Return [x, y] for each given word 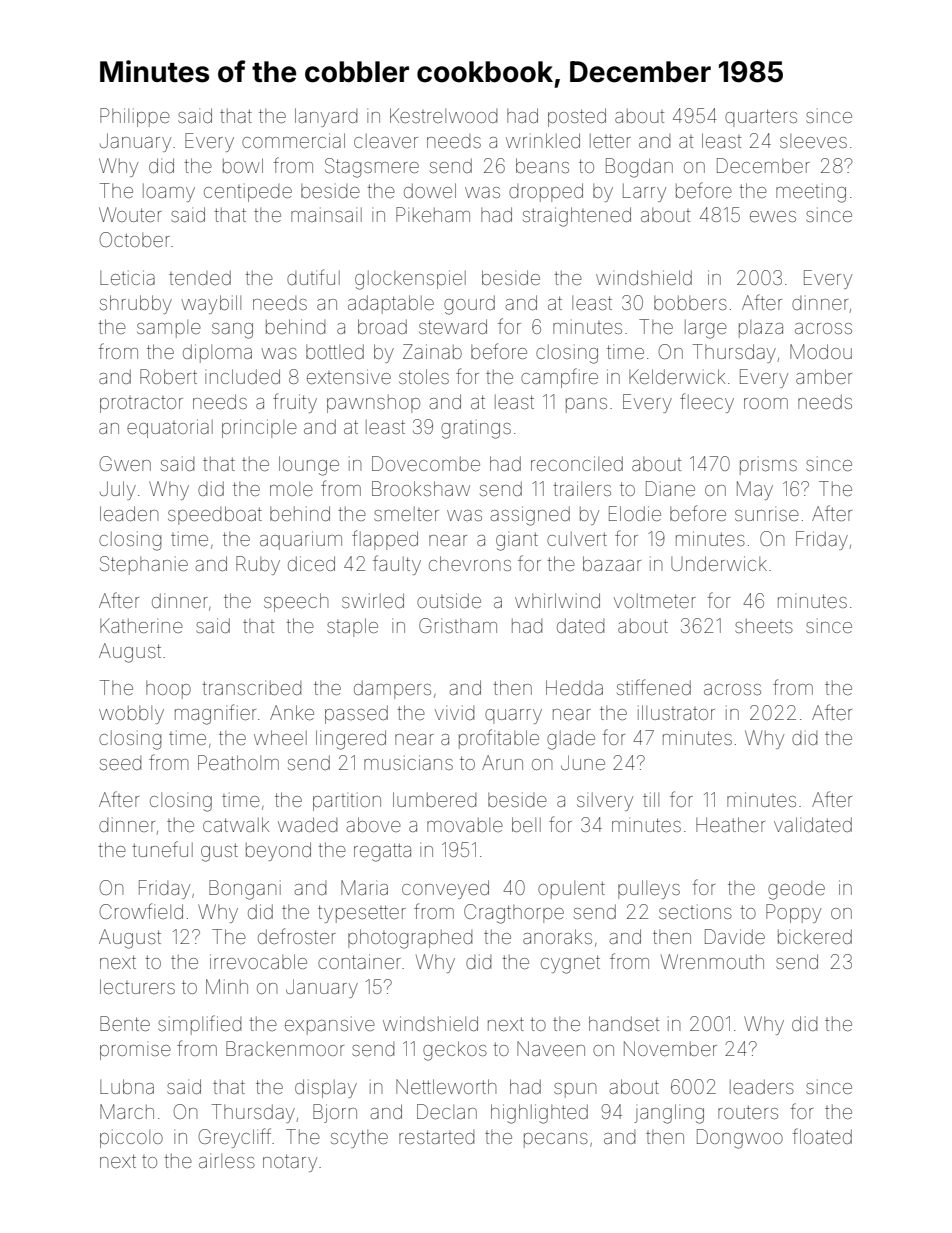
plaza [761, 329]
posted [577, 117]
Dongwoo [740, 1139]
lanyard [326, 117]
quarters [761, 118]
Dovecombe [426, 463]
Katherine [141, 625]
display [326, 1088]
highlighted [539, 1114]
